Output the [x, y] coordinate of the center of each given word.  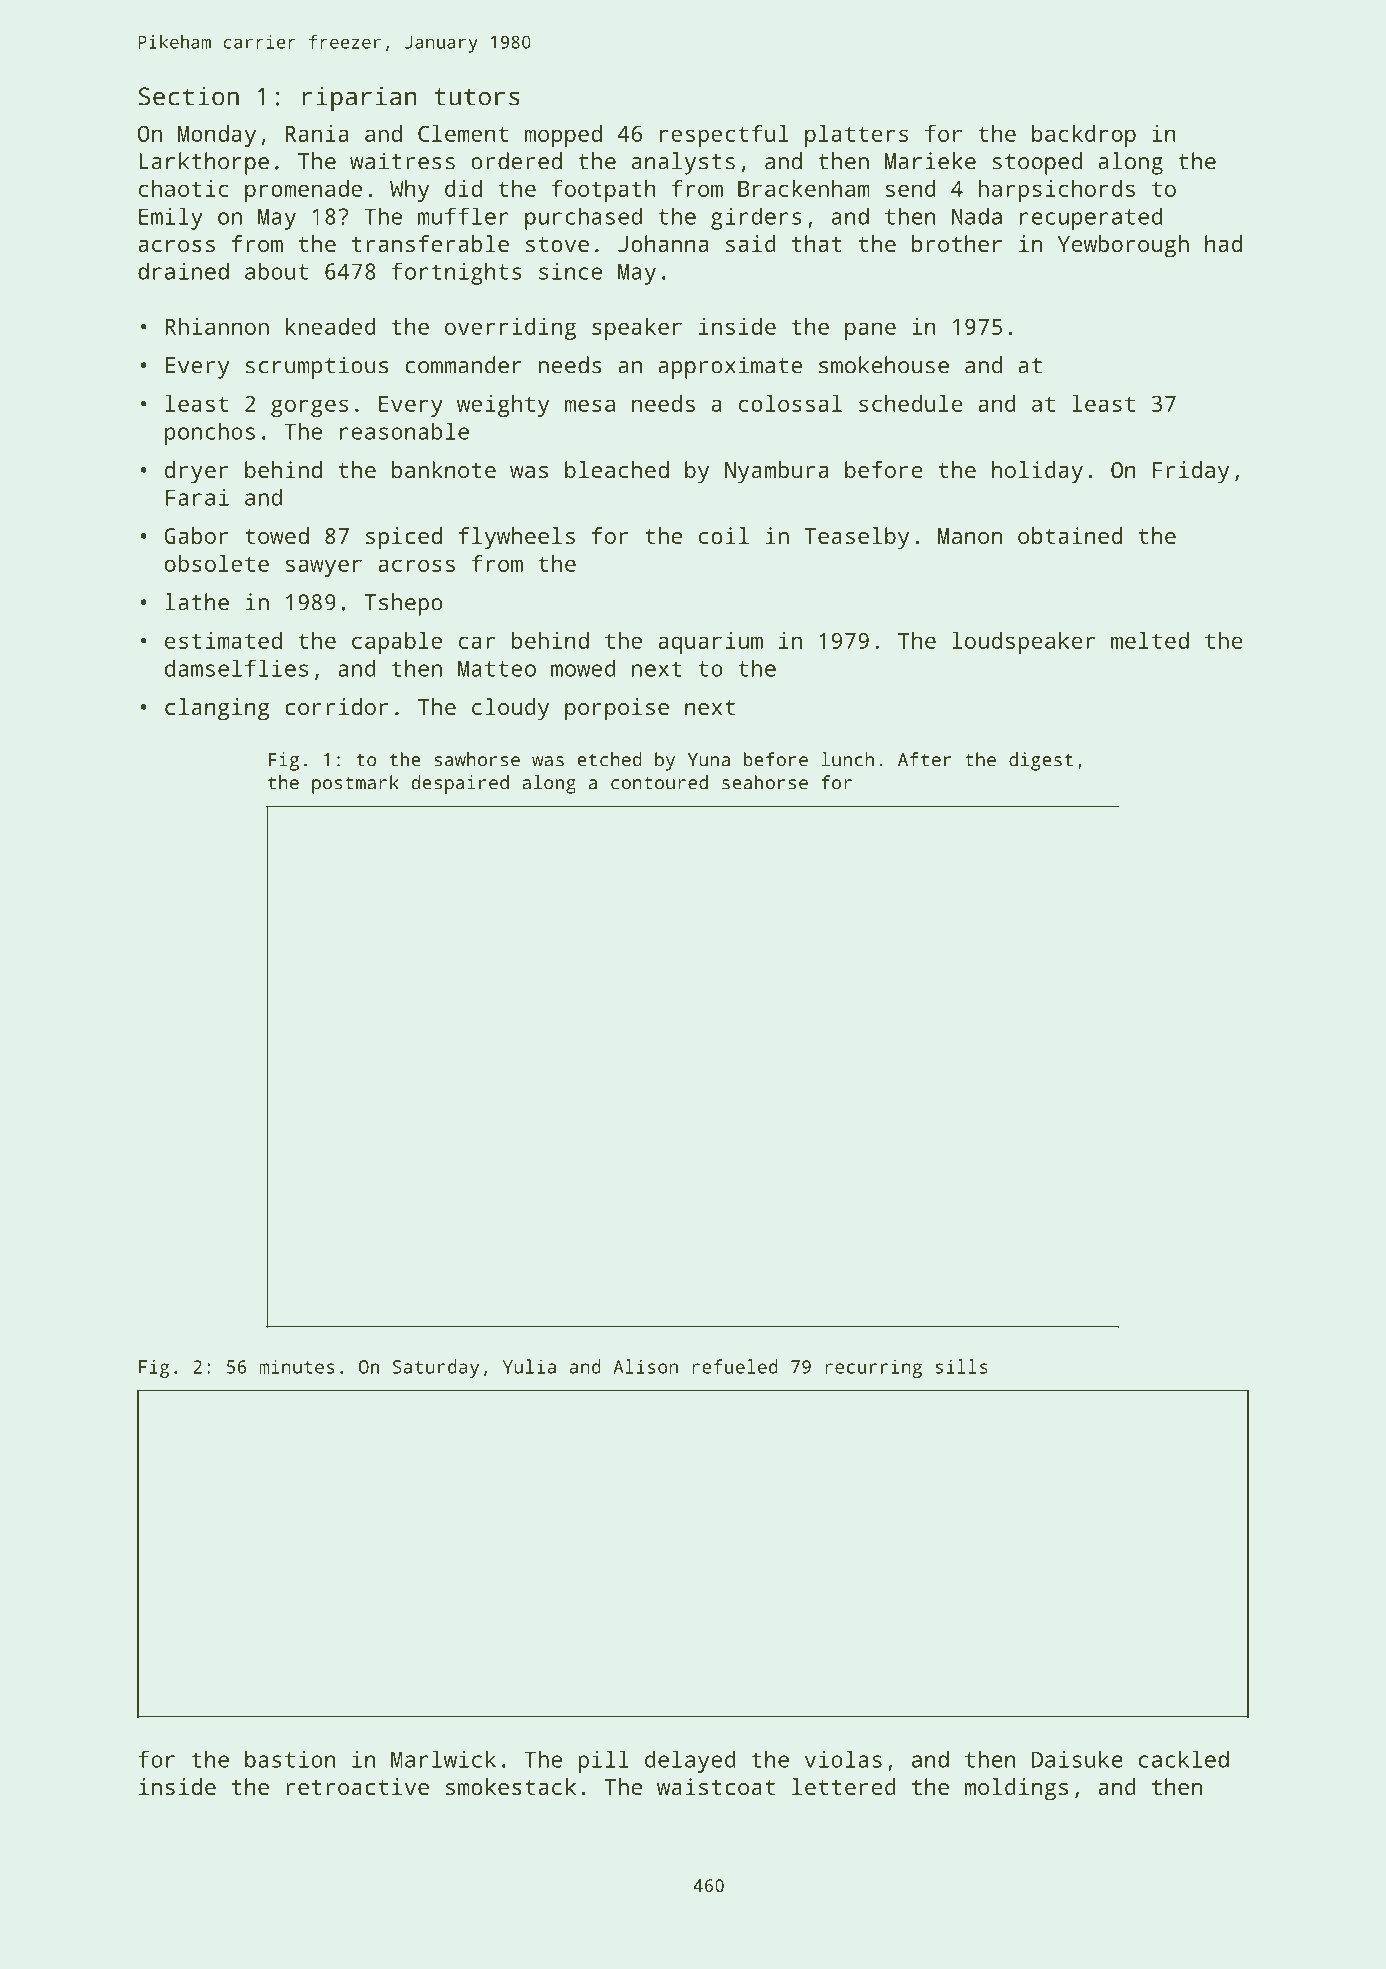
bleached [617, 469]
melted [1150, 640]
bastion [290, 1759]
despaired [460, 784]
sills [961, 1366]
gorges [309, 408]
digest [1041, 761]
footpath [604, 191]
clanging [217, 709]
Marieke [930, 161]
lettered [844, 1786]
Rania [317, 133]
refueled [735, 1366]
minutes [296, 1366]
